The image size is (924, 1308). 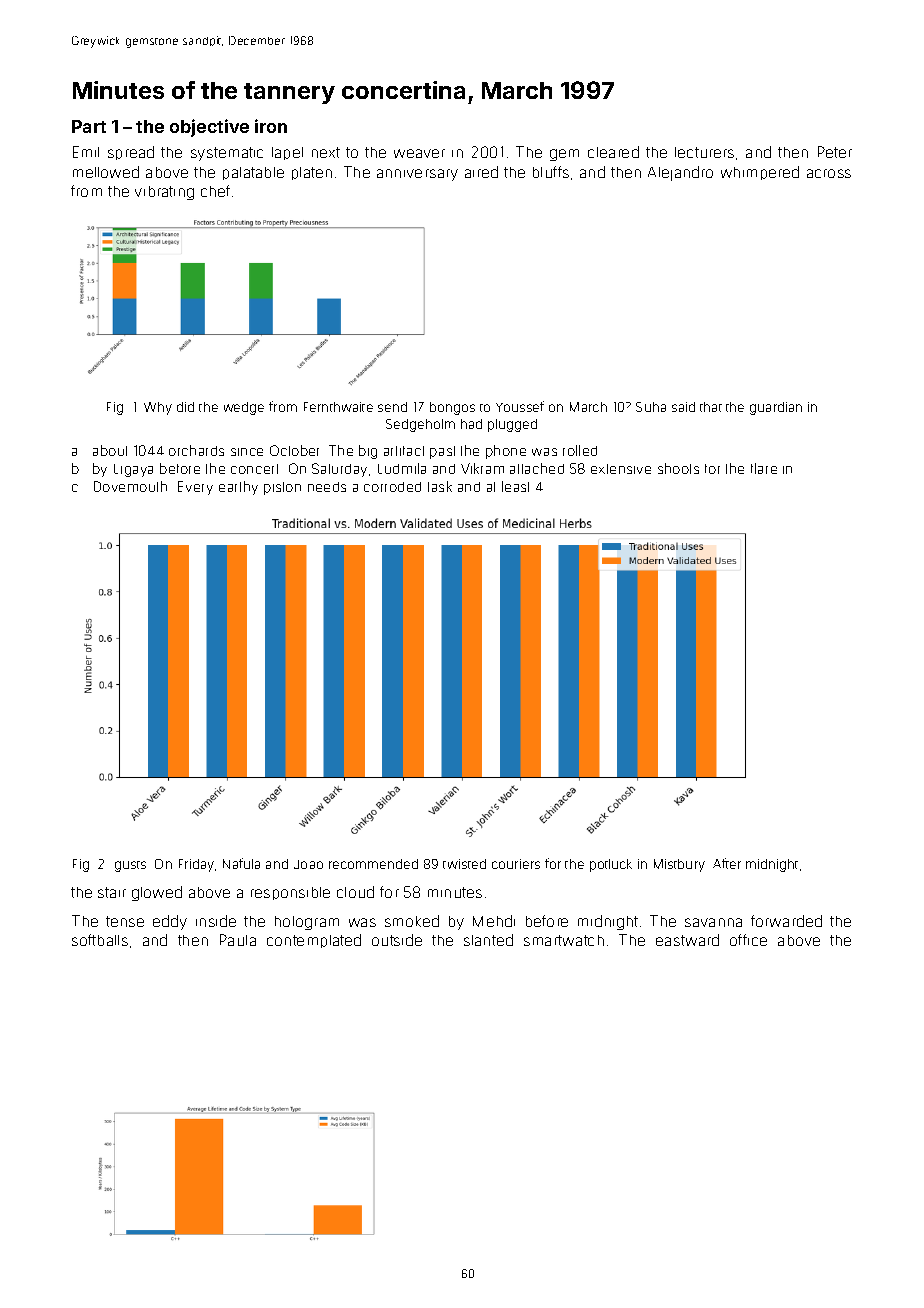 What do you see at coordinates (442, 452) in the image?
I see `past` at bounding box center [442, 452].
